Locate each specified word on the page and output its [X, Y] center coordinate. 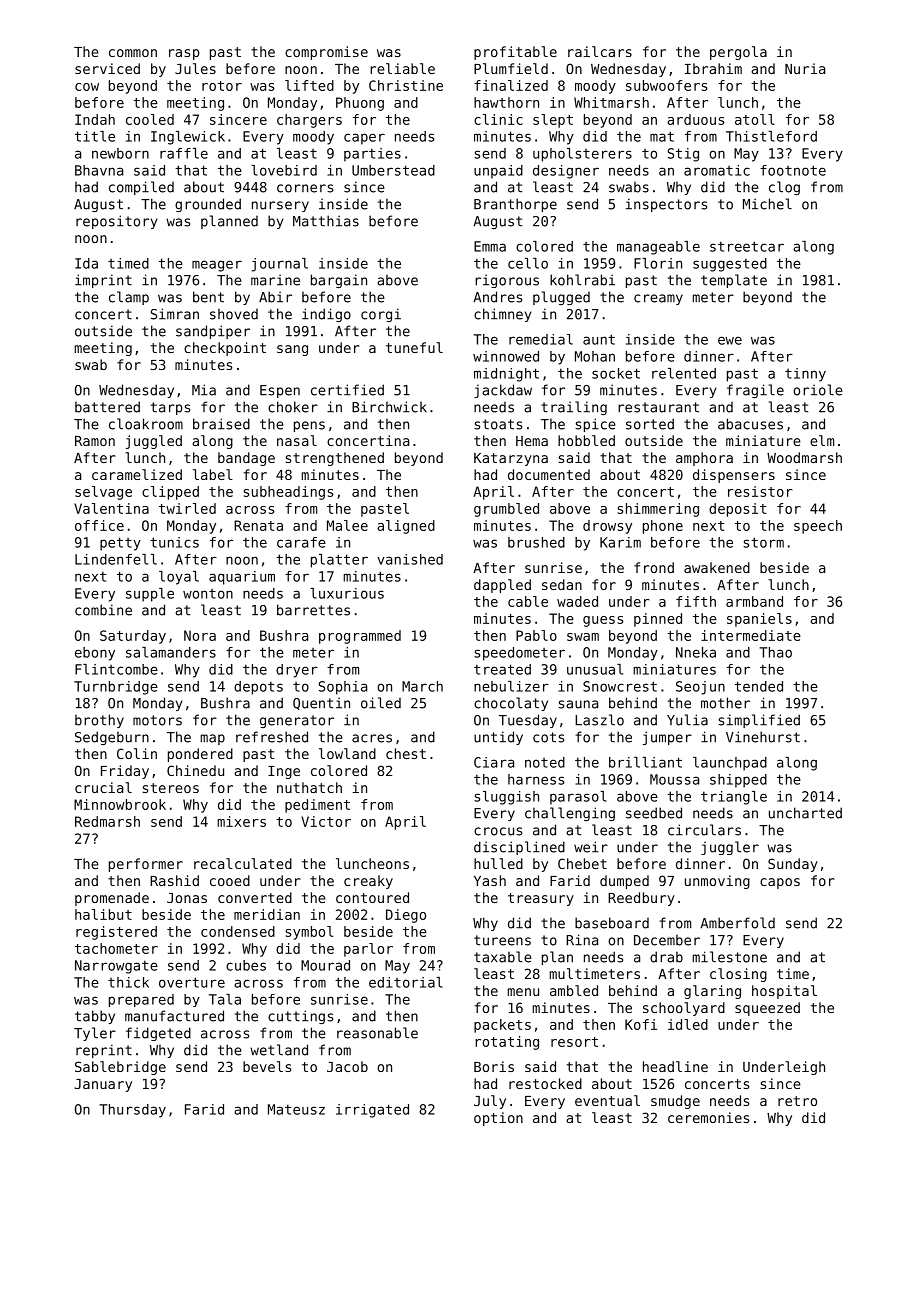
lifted [309, 85]
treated [502, 669]
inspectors [666, 205]
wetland [279, 1050]
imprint [103, 281]
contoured [372, 897]
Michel [767, 204]
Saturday [133, 637]
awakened [717, 567]
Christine [406, 85]
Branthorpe [515, 205]
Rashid [174, 880]
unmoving [717, 882]
